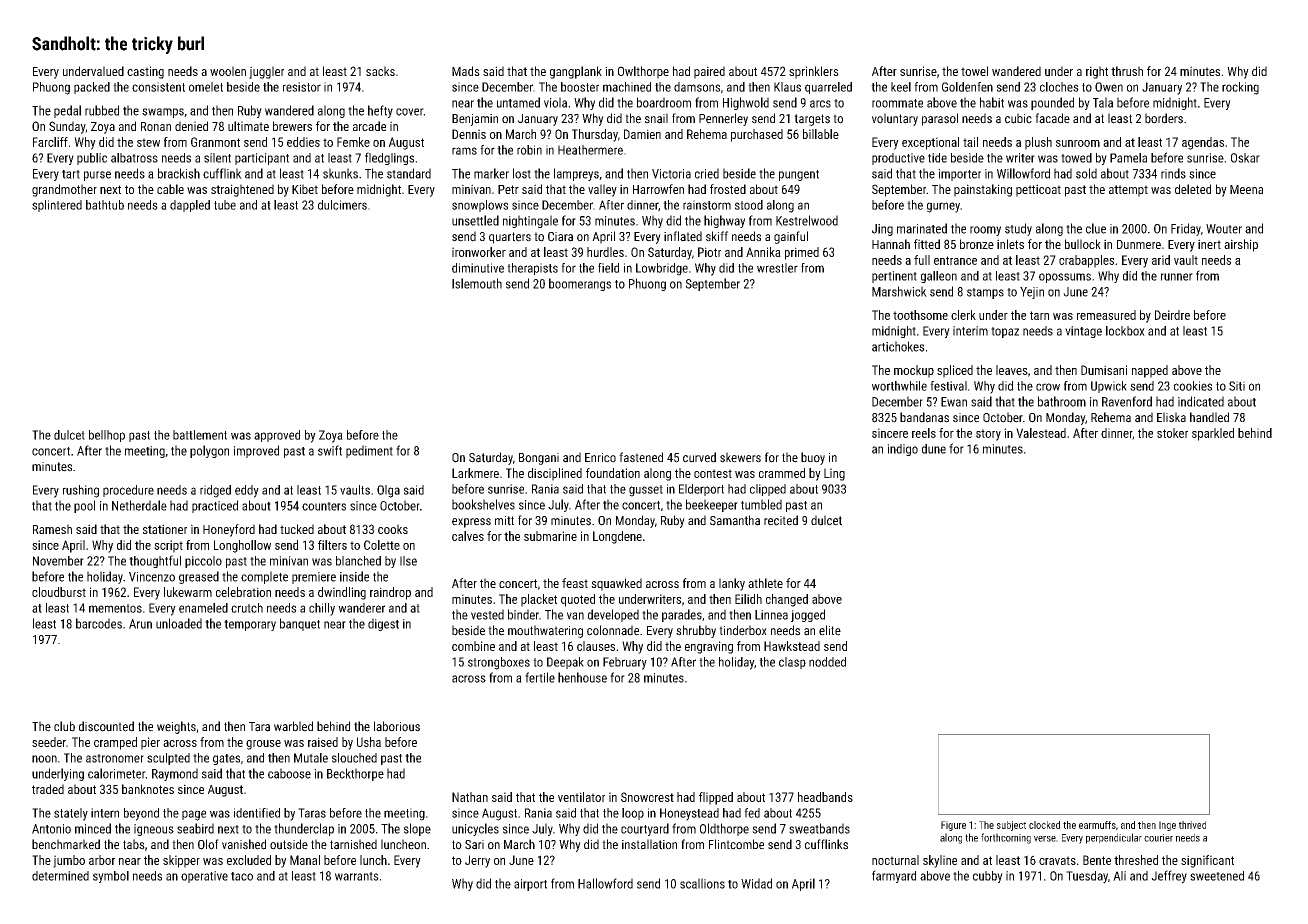  What do you see at coordinates (1169, 877) in the document?
I see `Jeffrey` at bounding box center [1169, 877].
